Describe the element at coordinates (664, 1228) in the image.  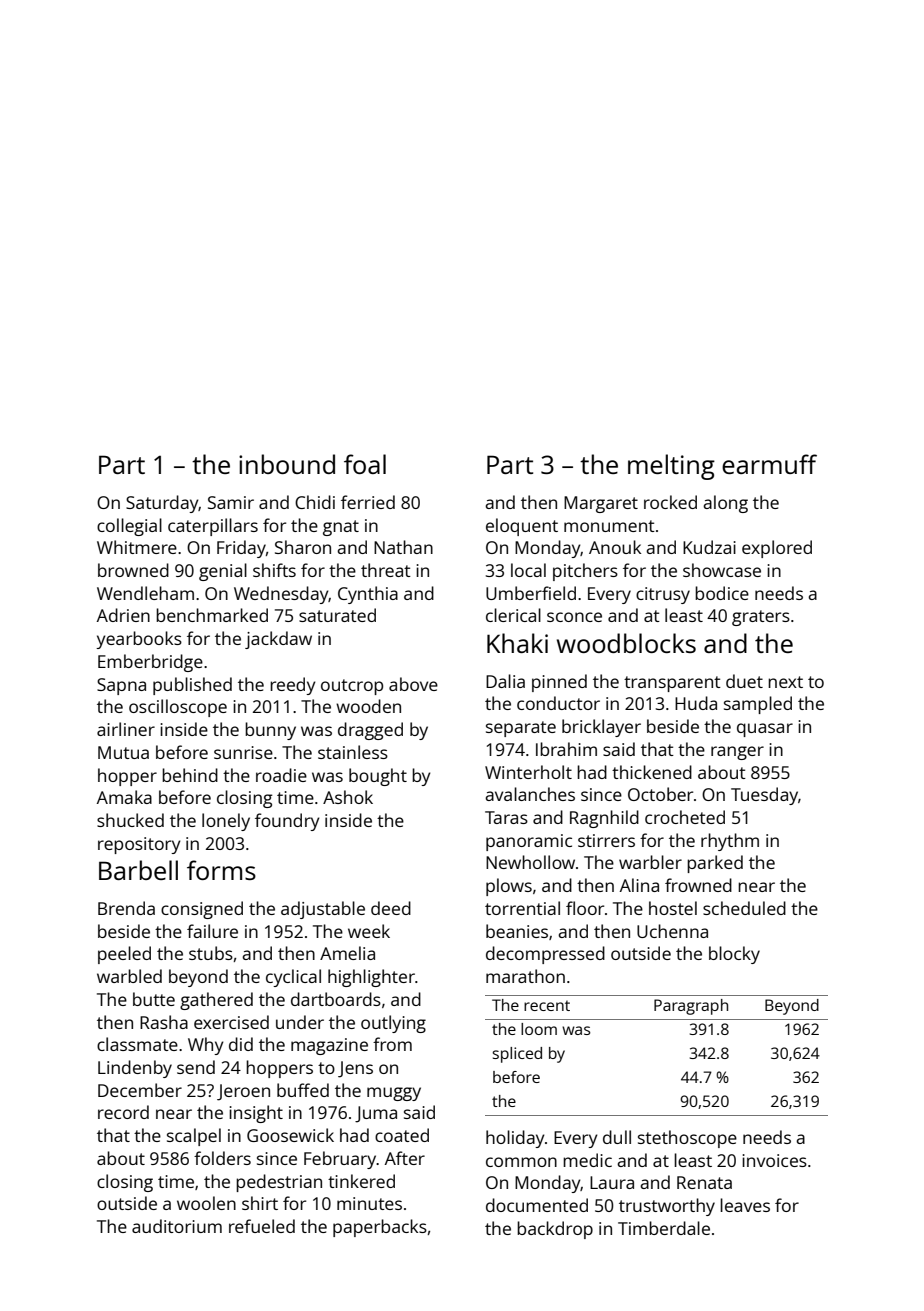
I see `Timberdale` at that location.
